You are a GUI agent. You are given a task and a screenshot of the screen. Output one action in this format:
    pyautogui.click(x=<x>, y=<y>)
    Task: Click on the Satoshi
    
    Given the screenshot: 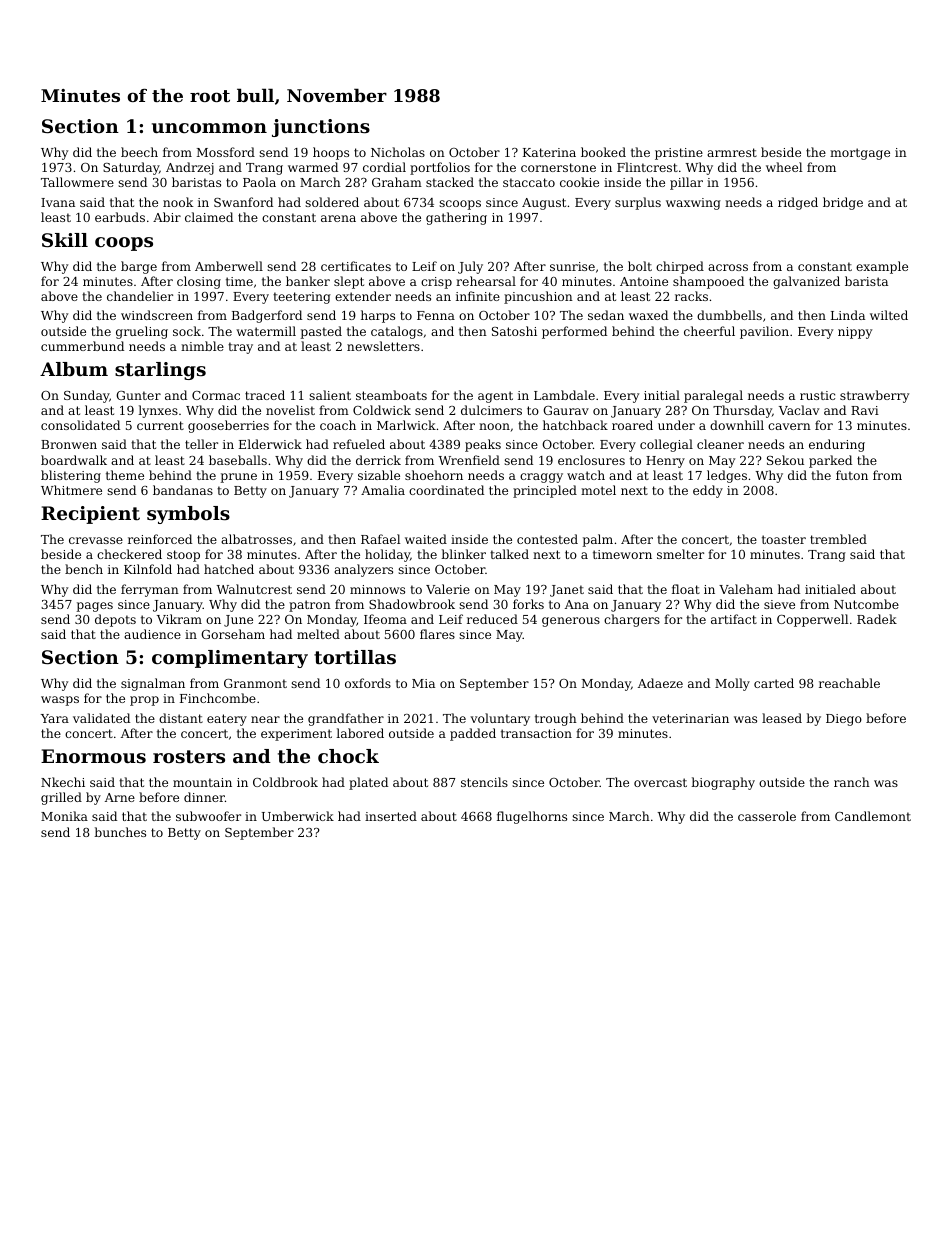 What is the action you would take?
    pyautogui.click(x=514, y=331)
